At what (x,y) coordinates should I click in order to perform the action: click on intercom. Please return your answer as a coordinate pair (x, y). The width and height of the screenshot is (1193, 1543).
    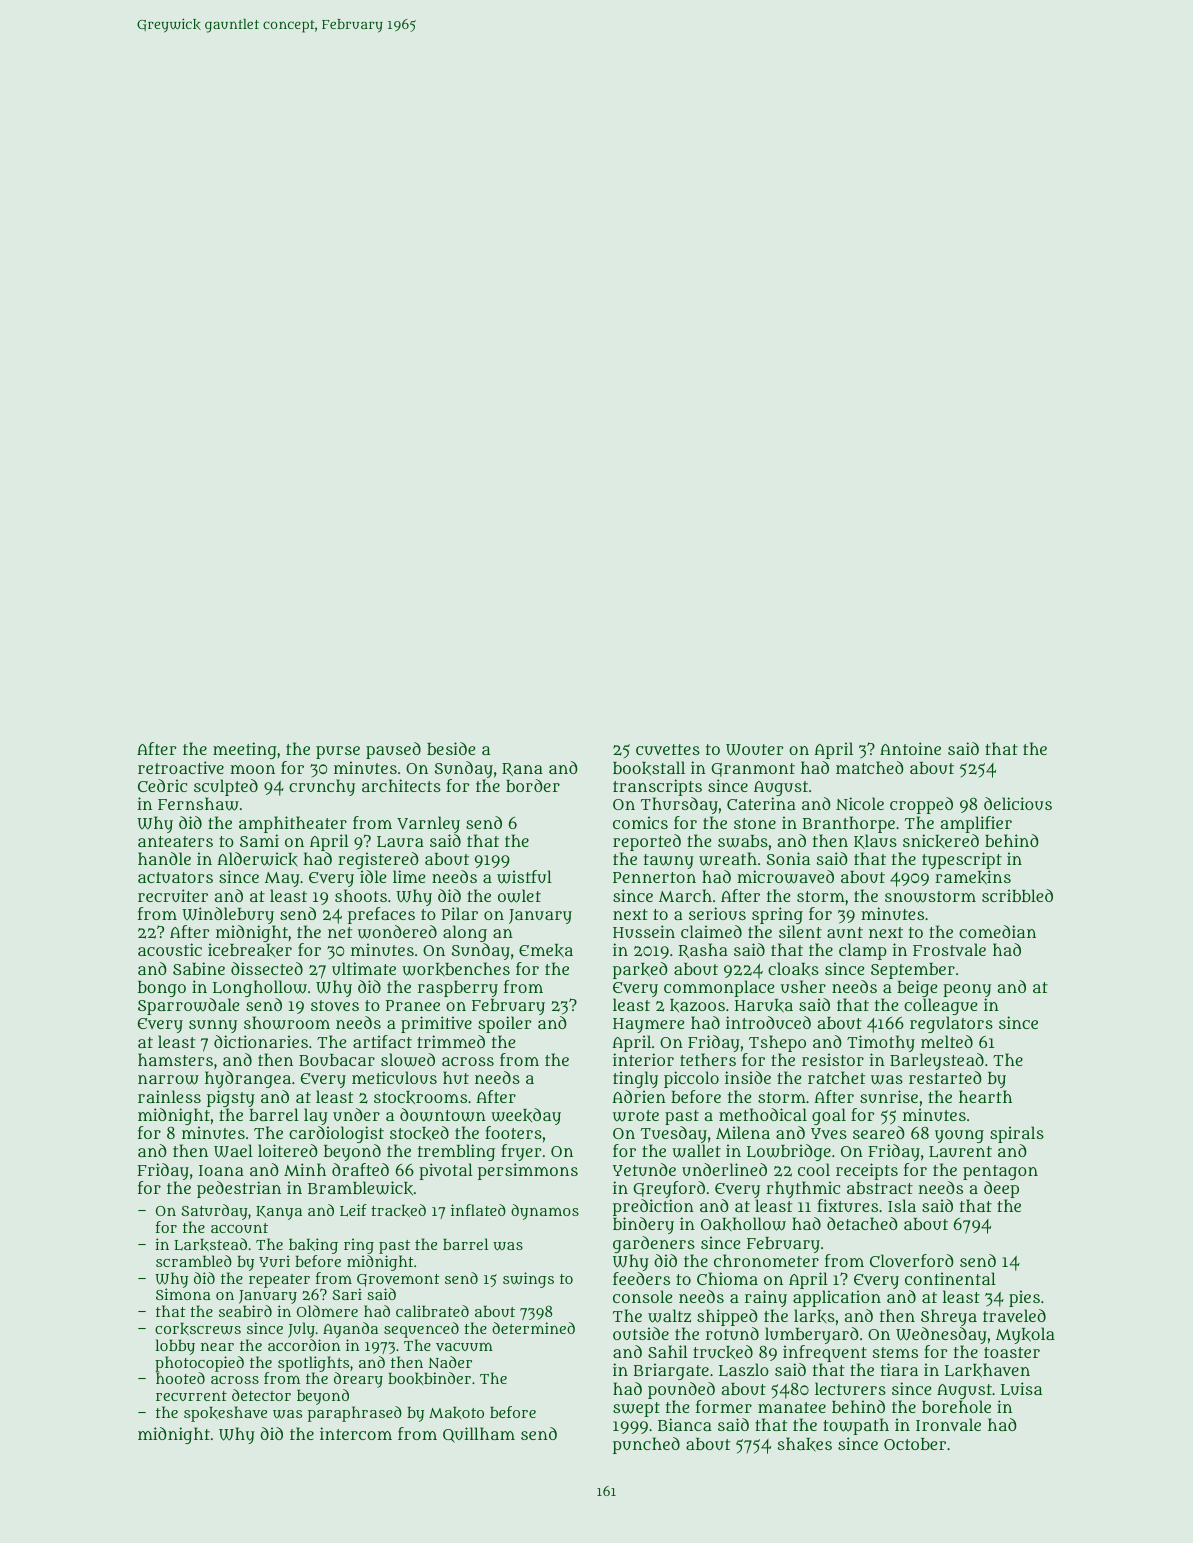
    Looking at the image, I should click on (356, 1433).
